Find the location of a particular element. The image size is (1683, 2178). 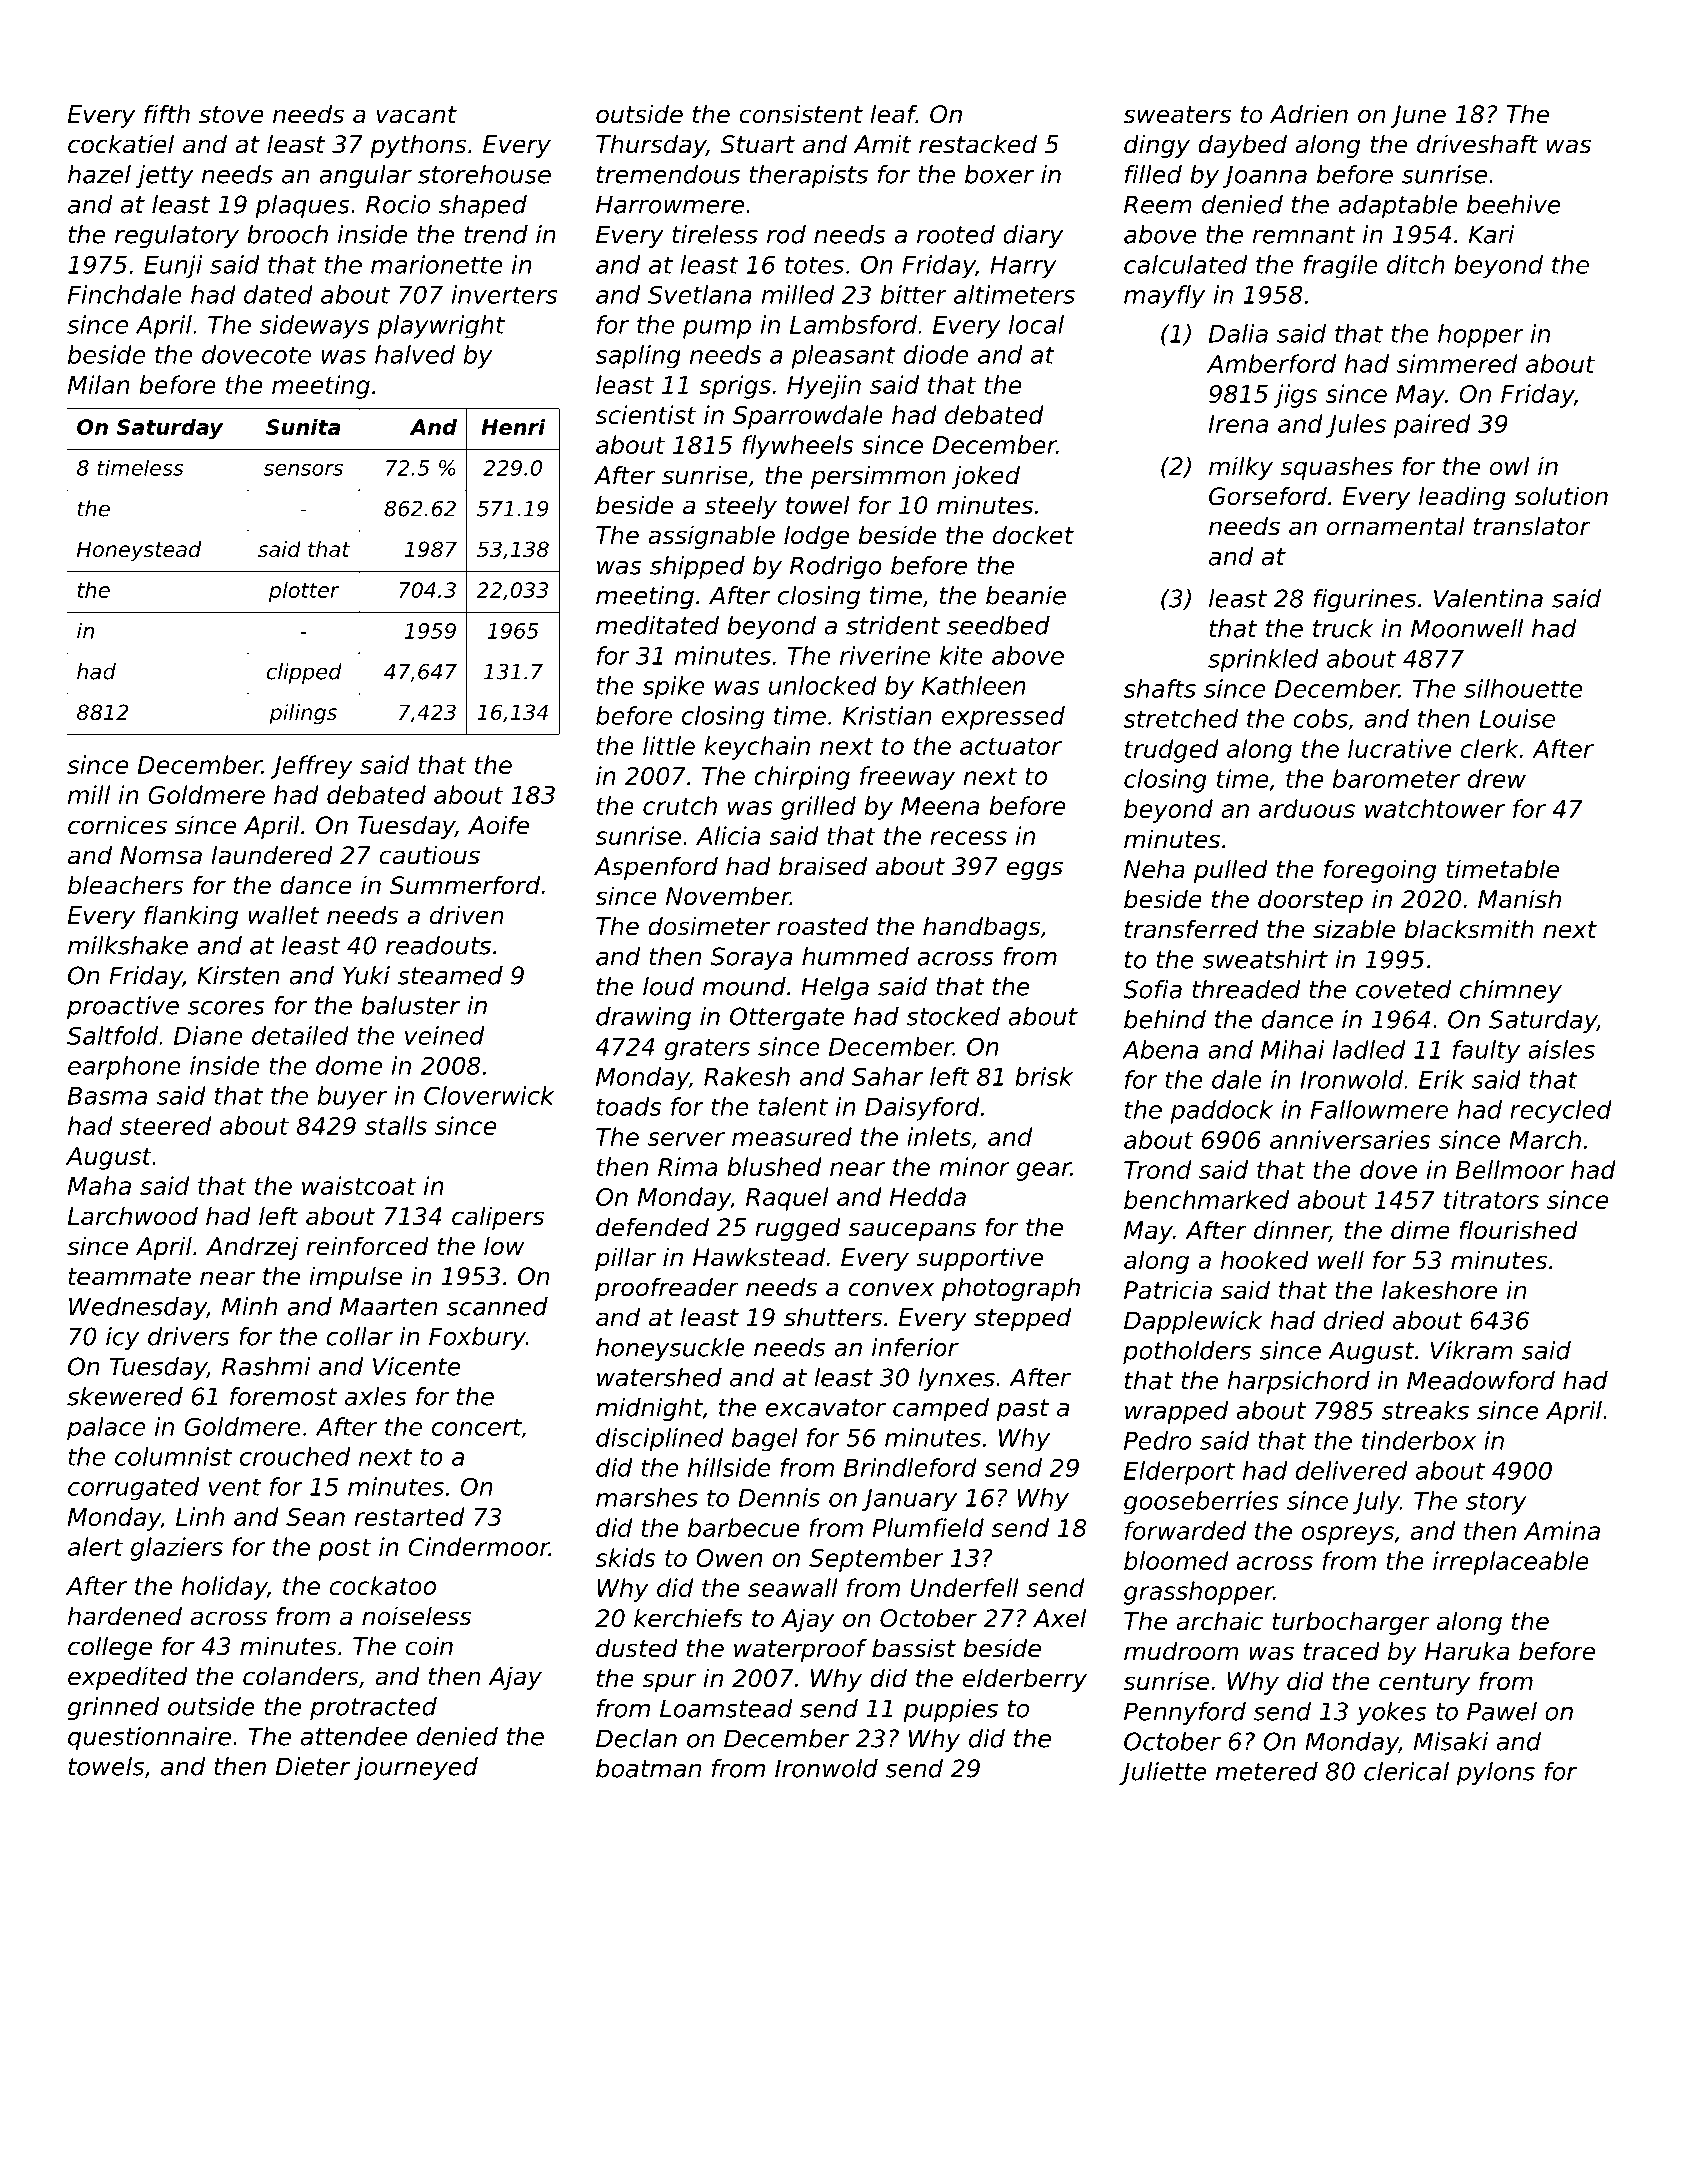

June is located at coordinates (1418, 116).
